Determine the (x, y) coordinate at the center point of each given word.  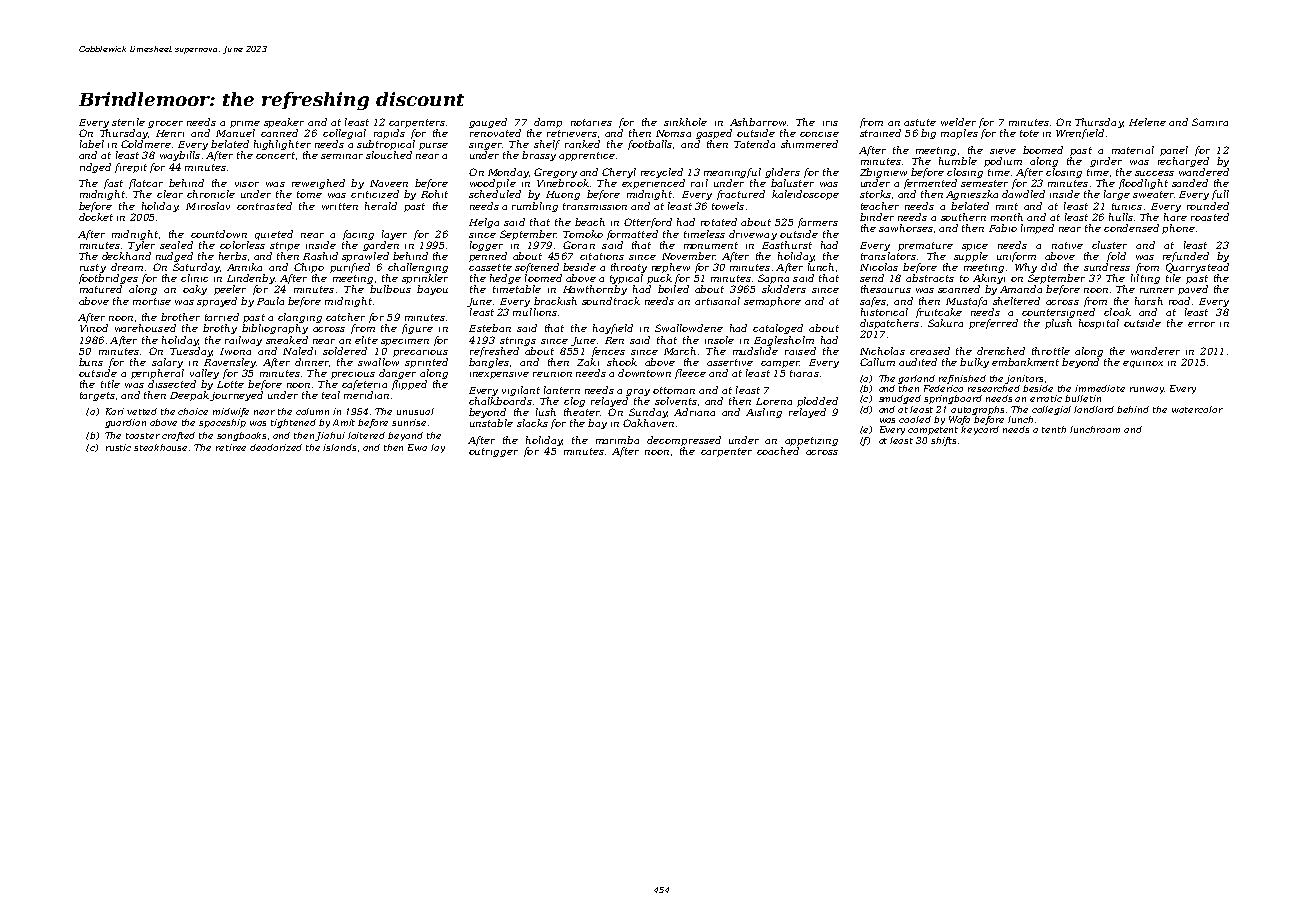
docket (96, 217)
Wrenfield (1080, 134)
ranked (582, 144)
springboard (953, 399)
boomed (1043, 150)
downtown (644, 373)
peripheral (157, 374)
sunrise (409, 422)
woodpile (493, 184)
